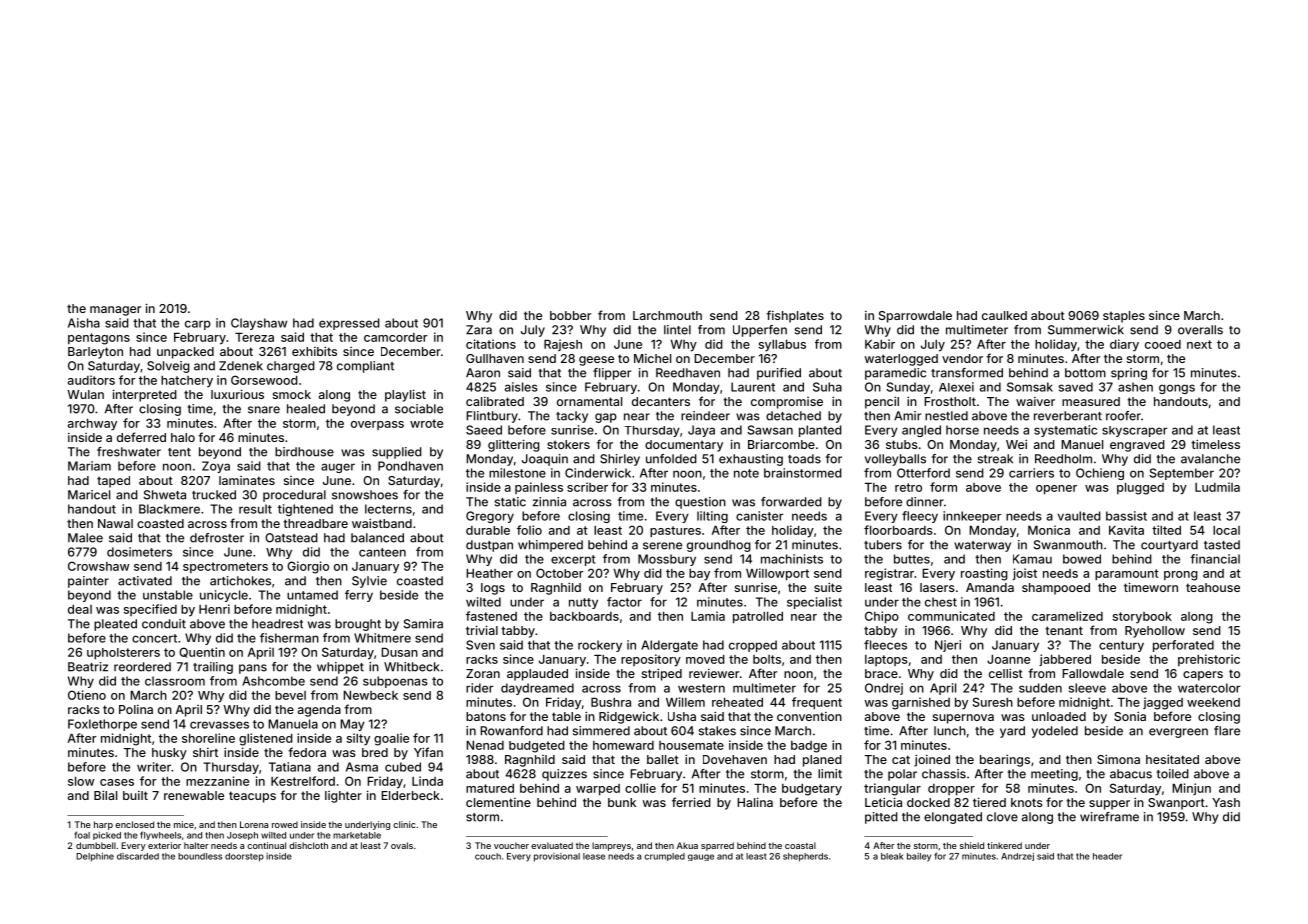 Image resolution: width=1308 pixels, height=924 pixels. What do you see at coordinates (362, 767) in the image?
I see `Asma` at bounding box center [362, 767].
